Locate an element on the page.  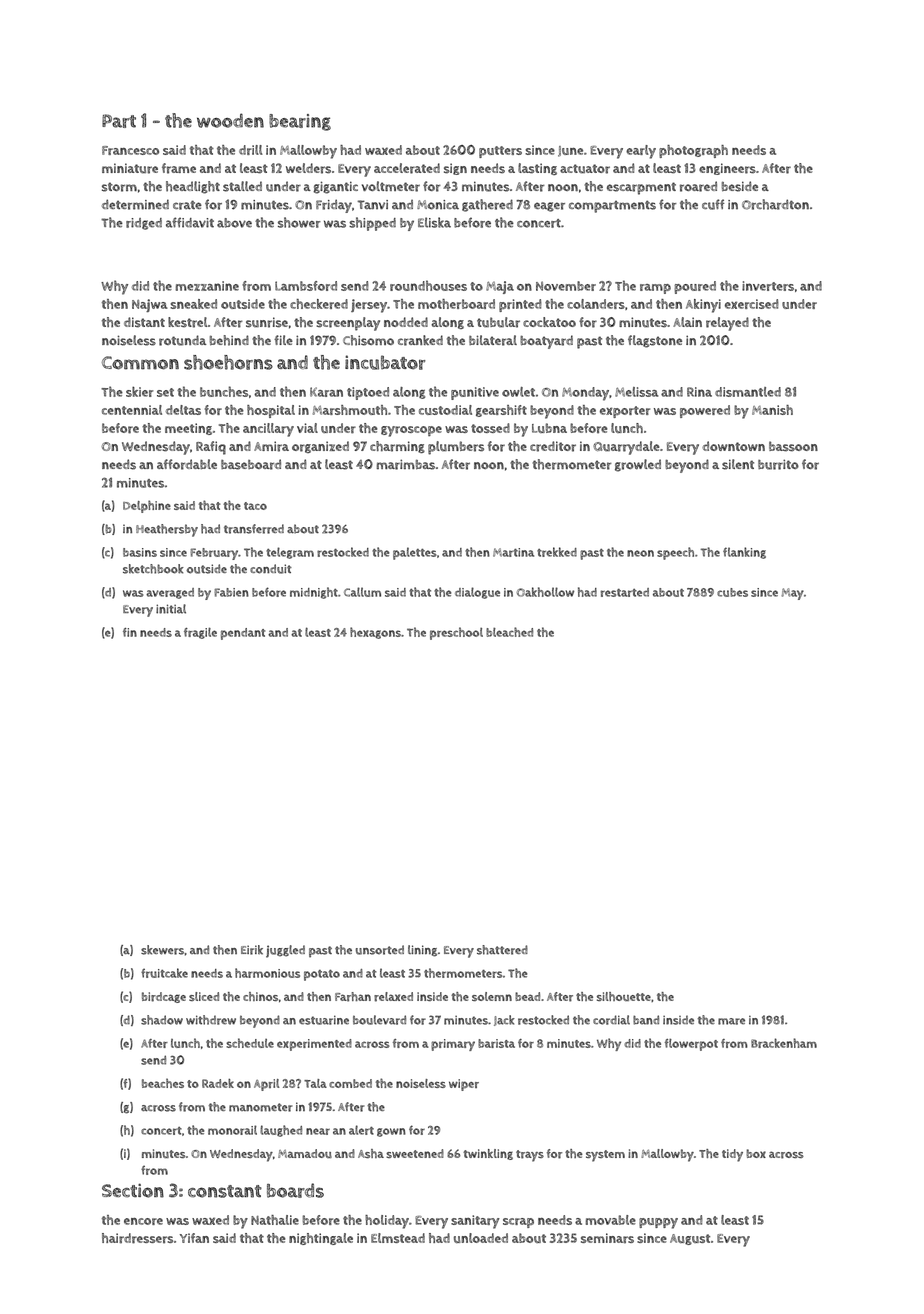
mare is located at coordinates (731, 1021).
